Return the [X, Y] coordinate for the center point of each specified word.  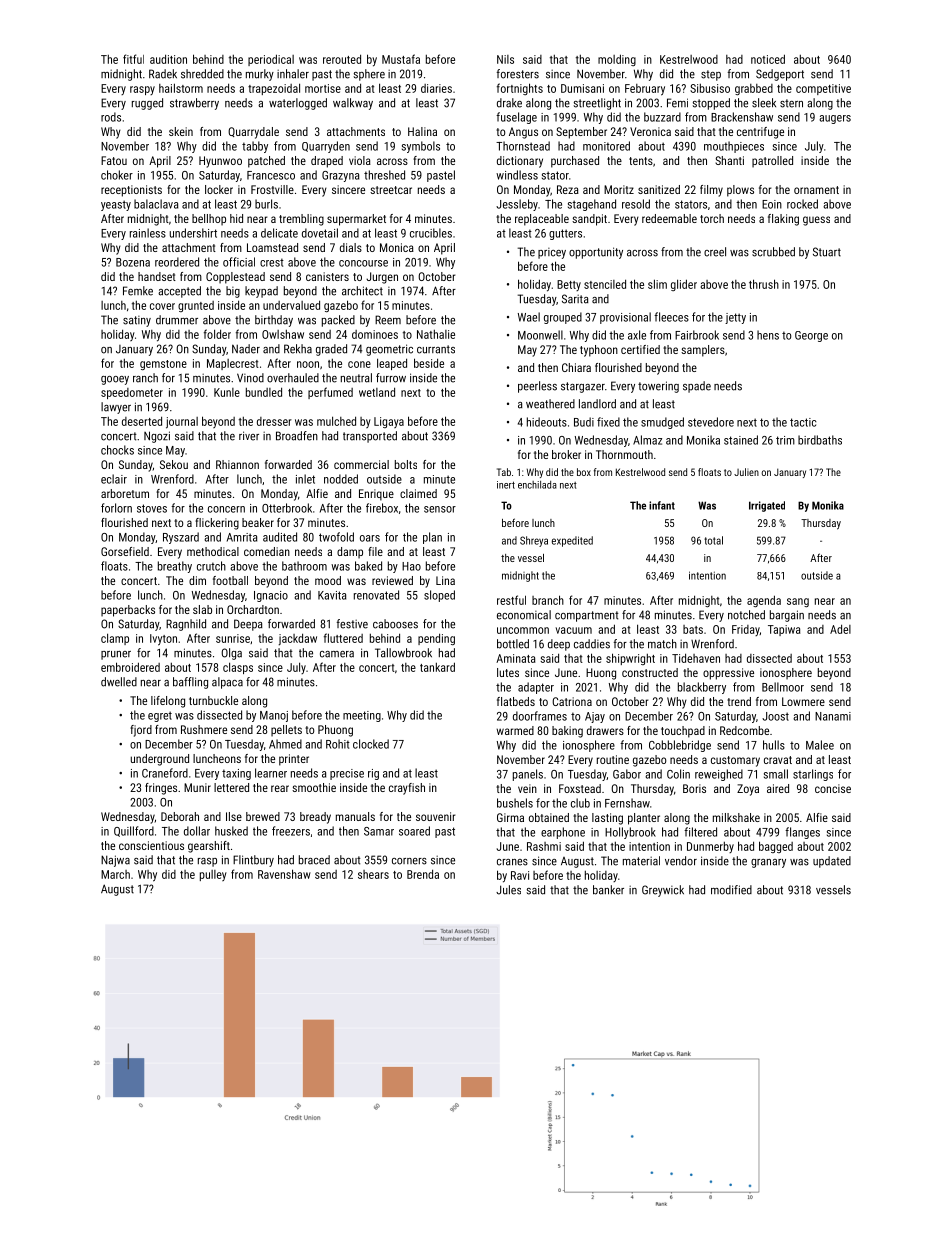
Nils [505, 59]
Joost [775, 716]
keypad [261, 292]
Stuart [827, 252]
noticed [768, 59]
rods [111, 117]
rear [280, 788]
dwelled [119, 682]
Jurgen [382, 278]
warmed [515, 730]
